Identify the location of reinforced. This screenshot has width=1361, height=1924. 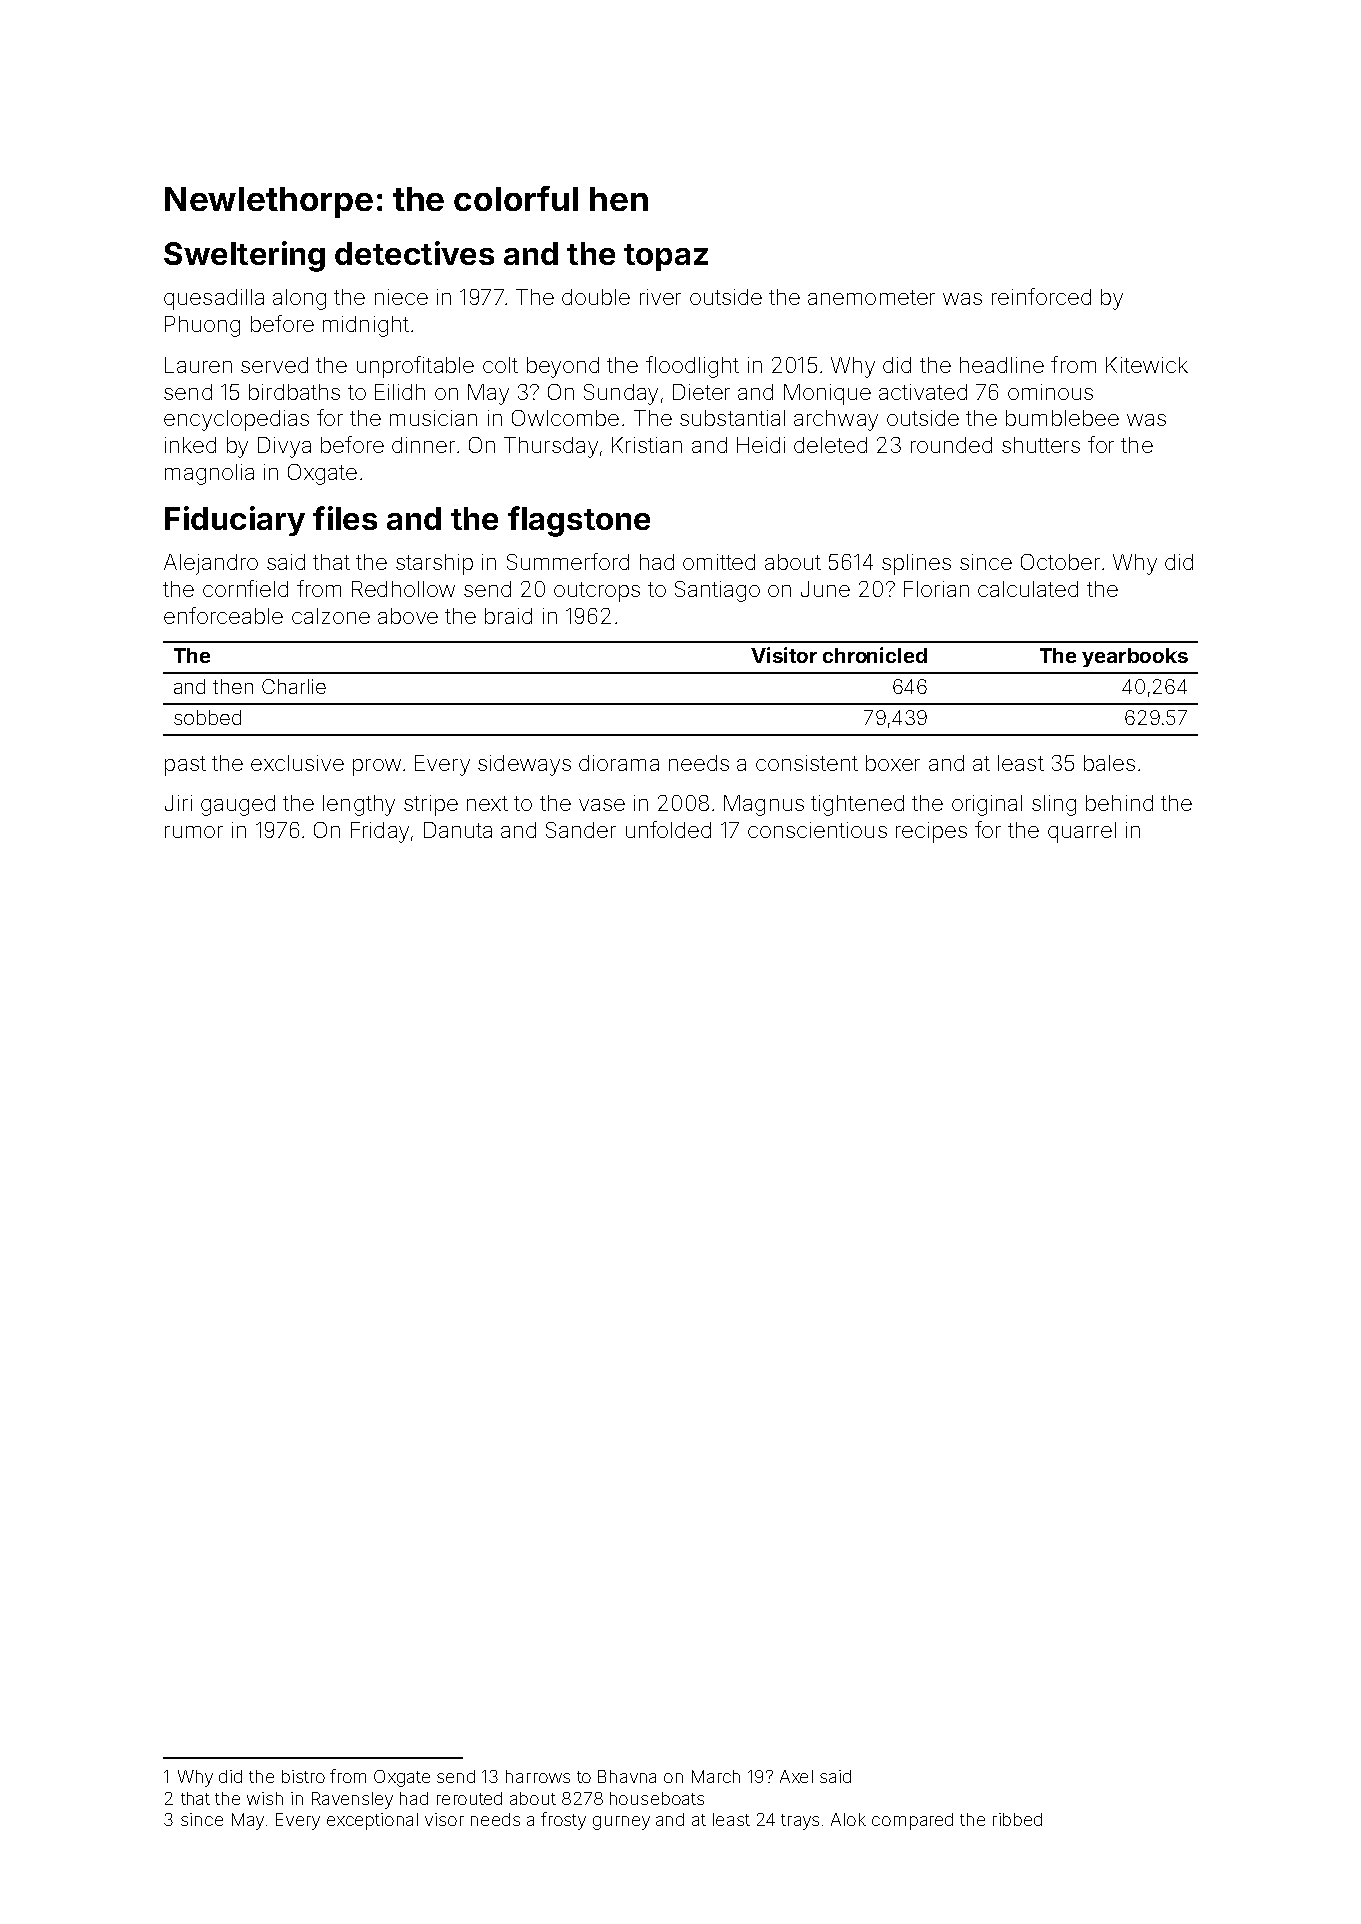
(1041, 296).
